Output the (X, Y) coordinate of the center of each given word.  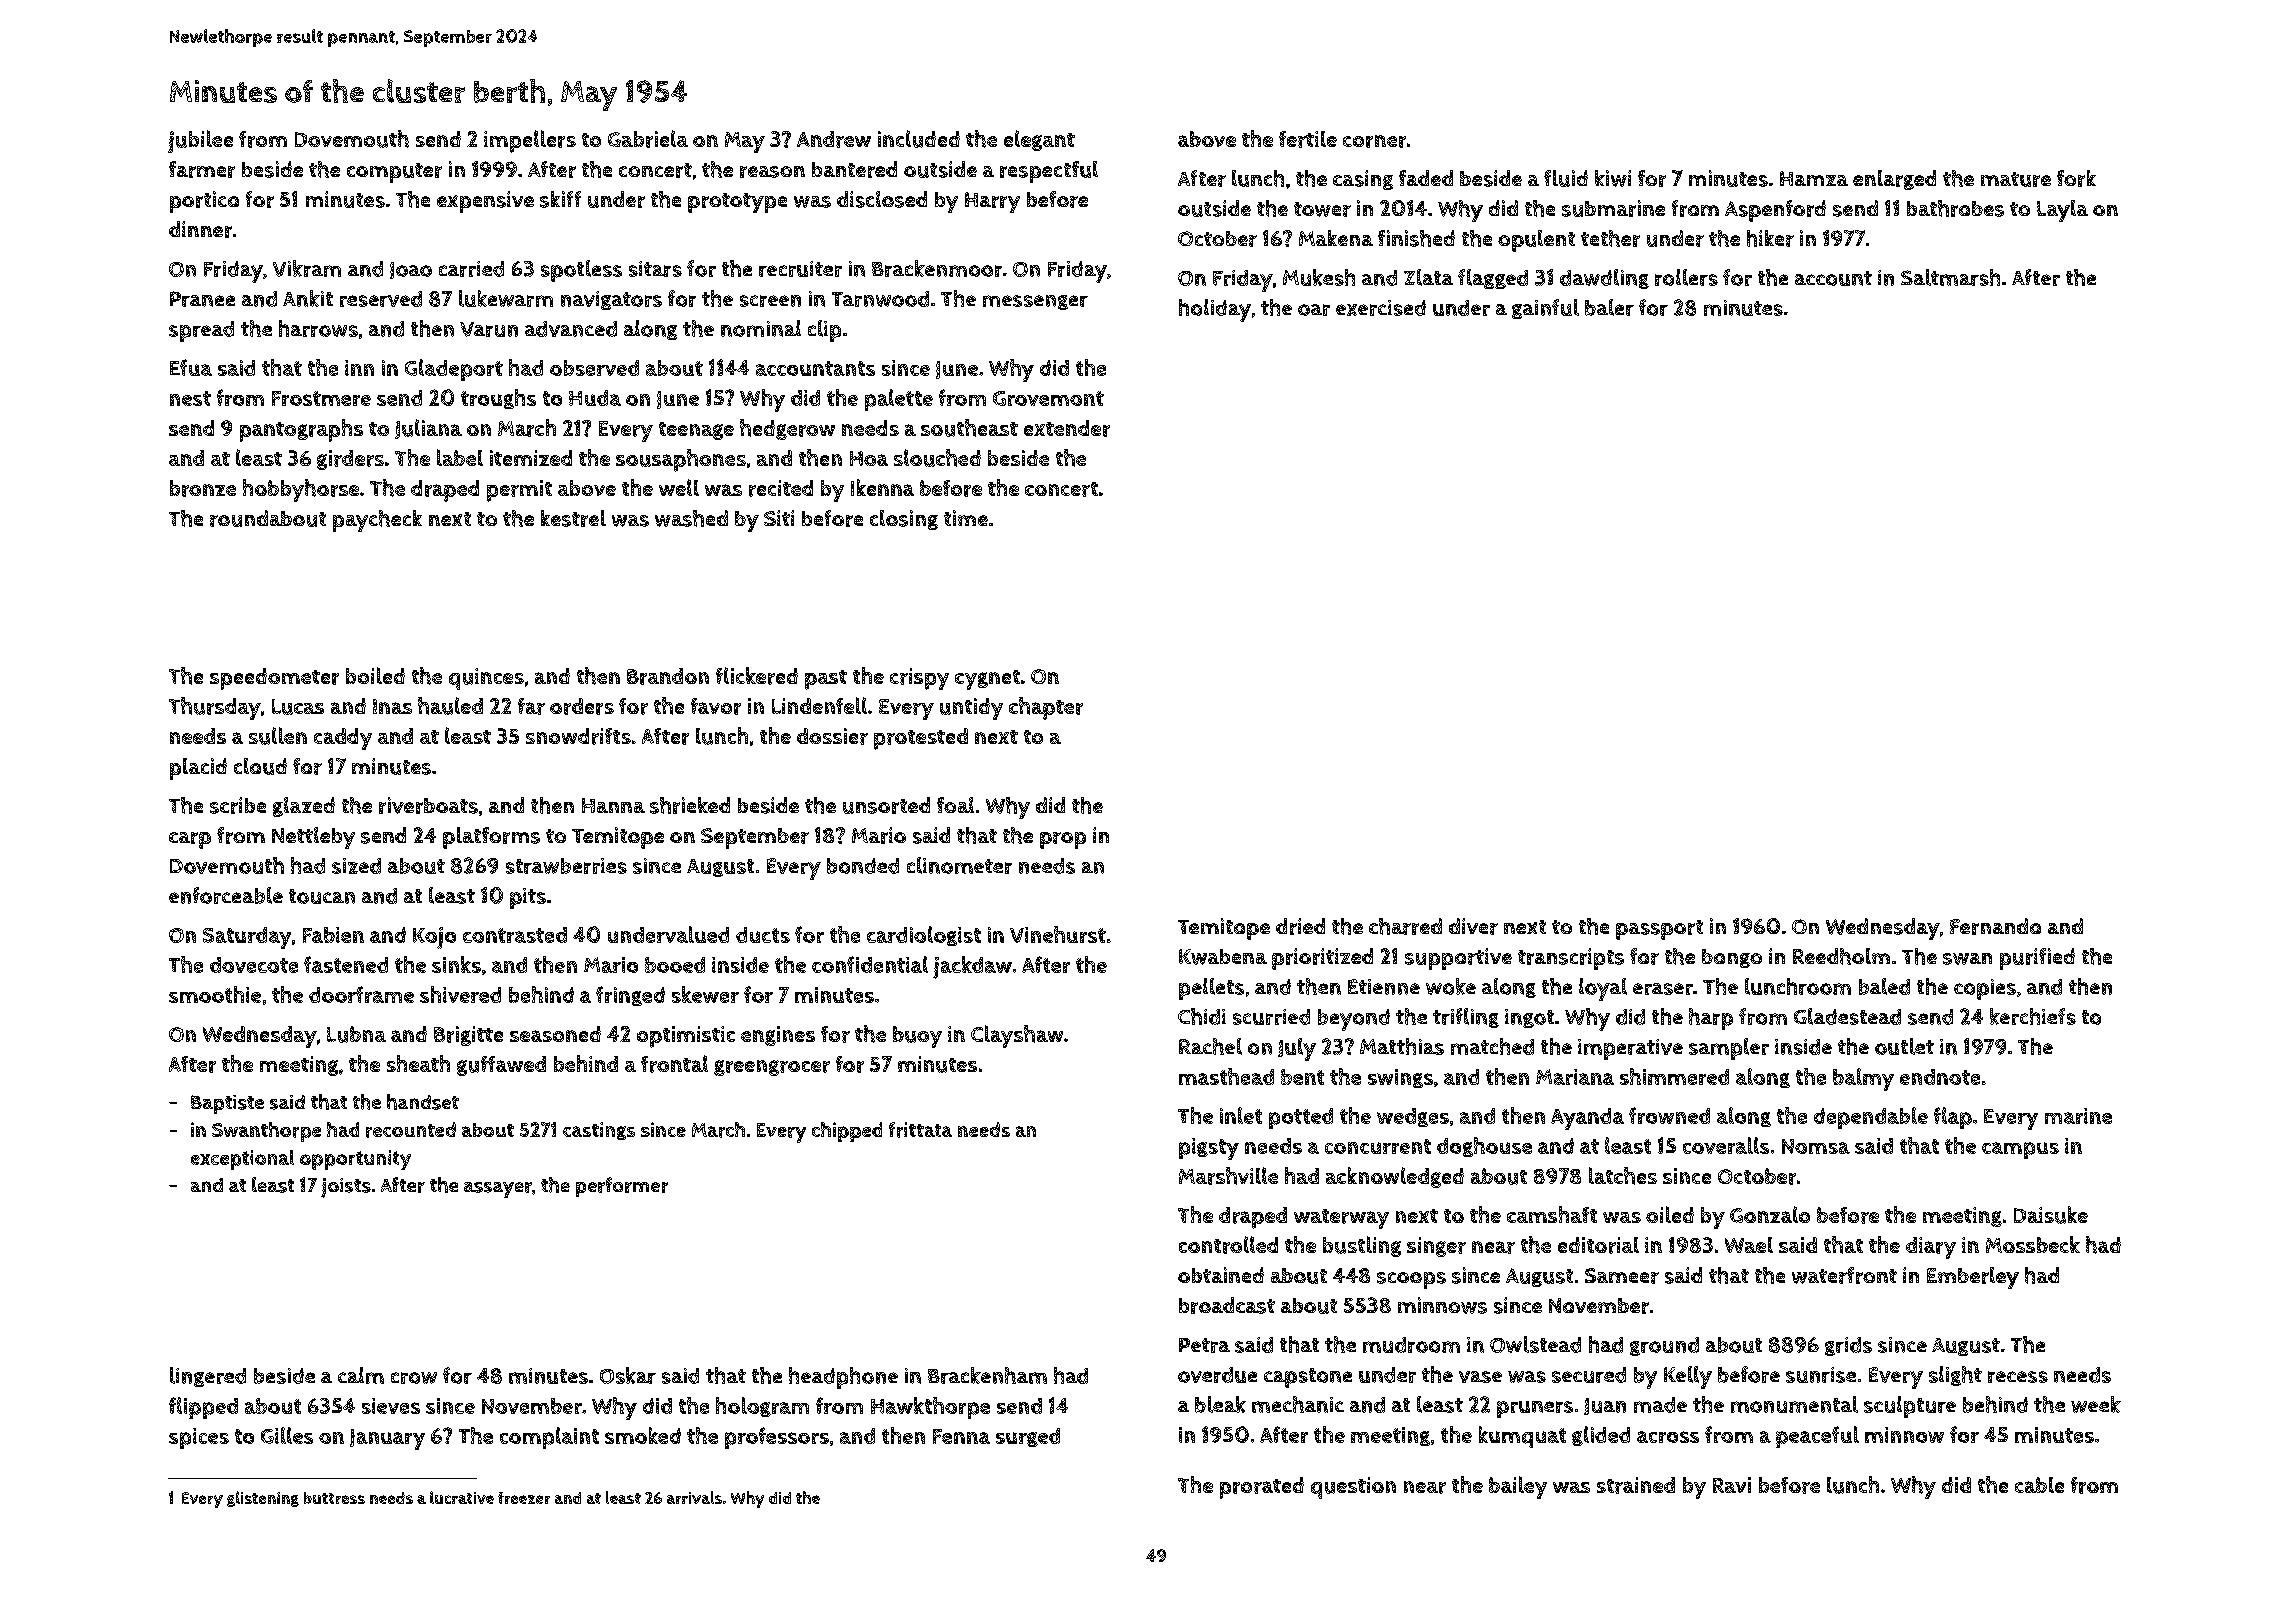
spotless (581, 271)
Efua (191, 367)
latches (1623, 1176)
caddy (343, 739)
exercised (1381, 308)
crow (414, 1378)
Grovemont (1048, 398)
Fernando (1995, 926)
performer (622, 1187)
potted (1301, 1118)
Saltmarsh (1950, 277)
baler (1609, 307)
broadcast (1227, 1305)
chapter (1046, 708)
